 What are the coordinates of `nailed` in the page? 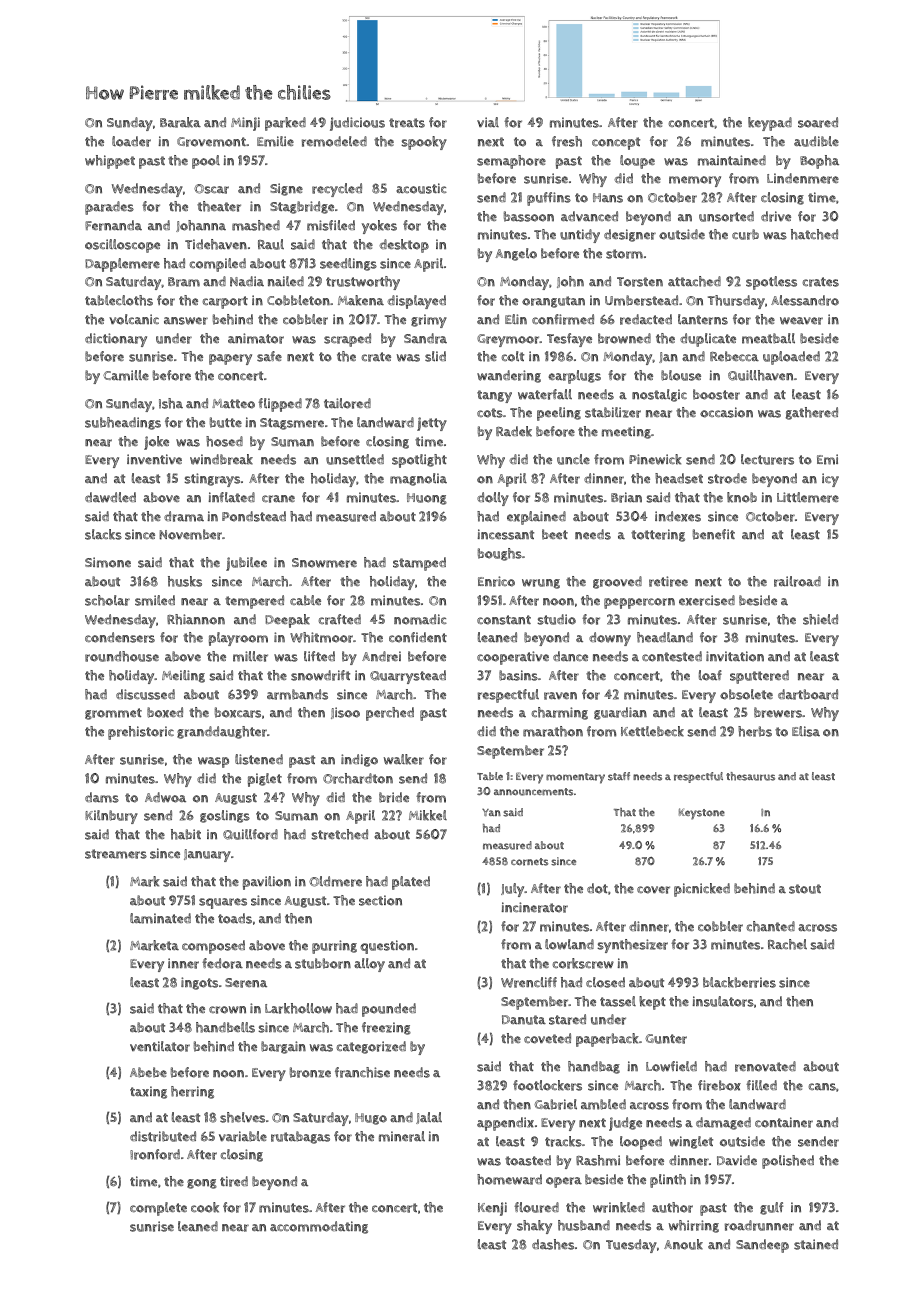 It's located at (286, 281).
